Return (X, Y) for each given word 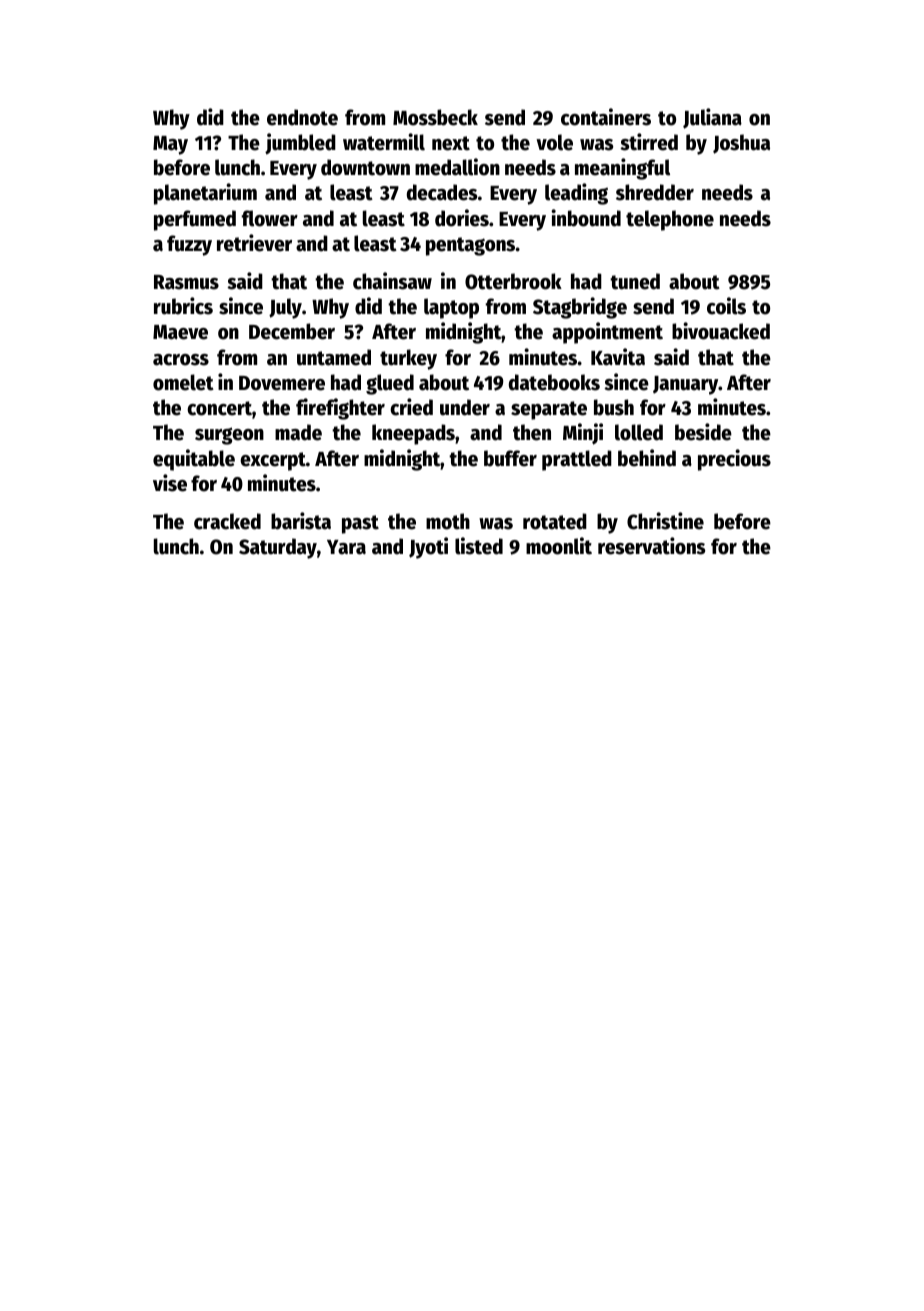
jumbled (300, 144)
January (686, 385)
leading (576, 194)
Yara (346, 547)
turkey (408, 359)
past (360, 524)
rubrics (183, 306)
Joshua (741, 144)
